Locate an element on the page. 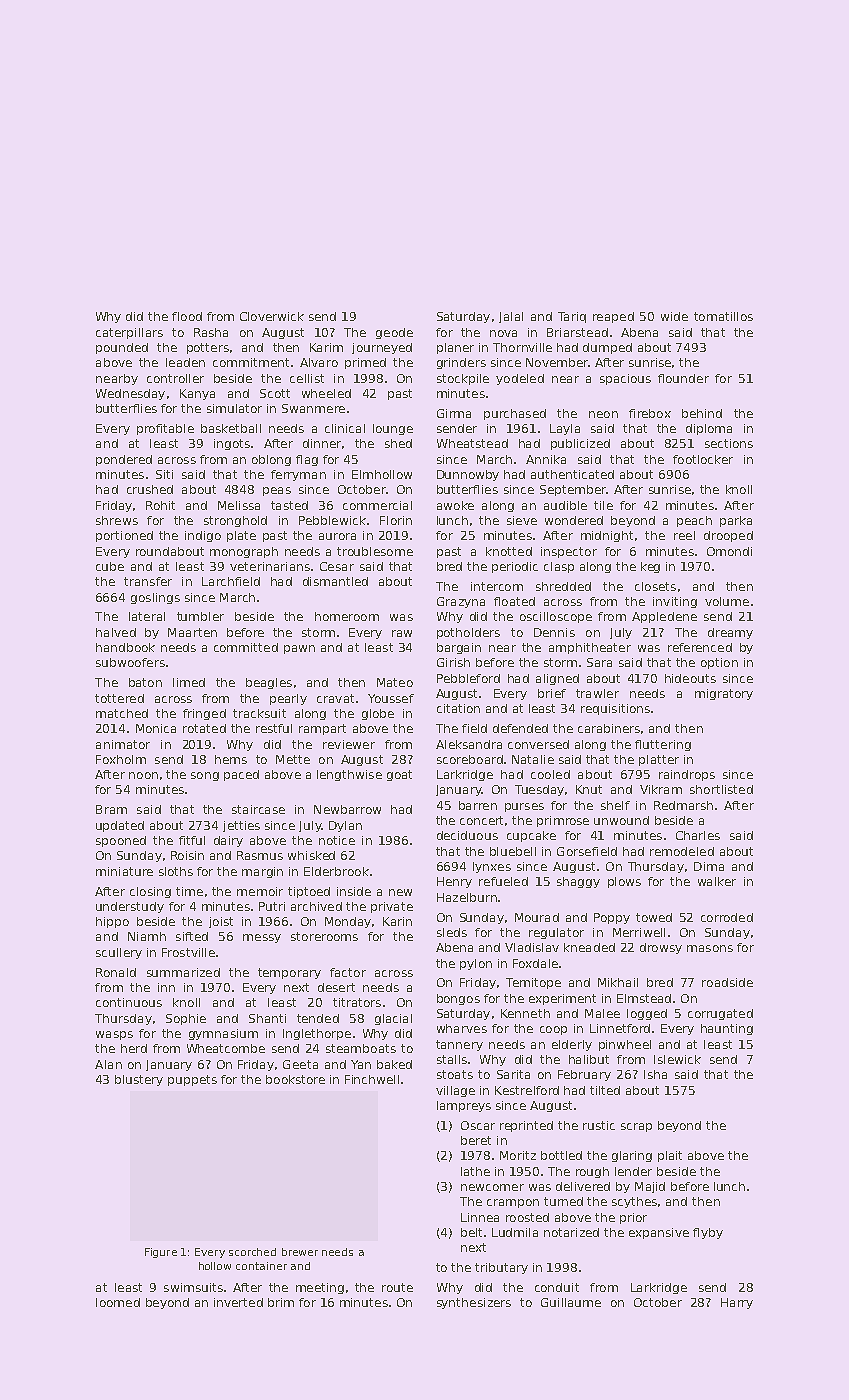  Geeta is located at coordinates (300, 1064).
